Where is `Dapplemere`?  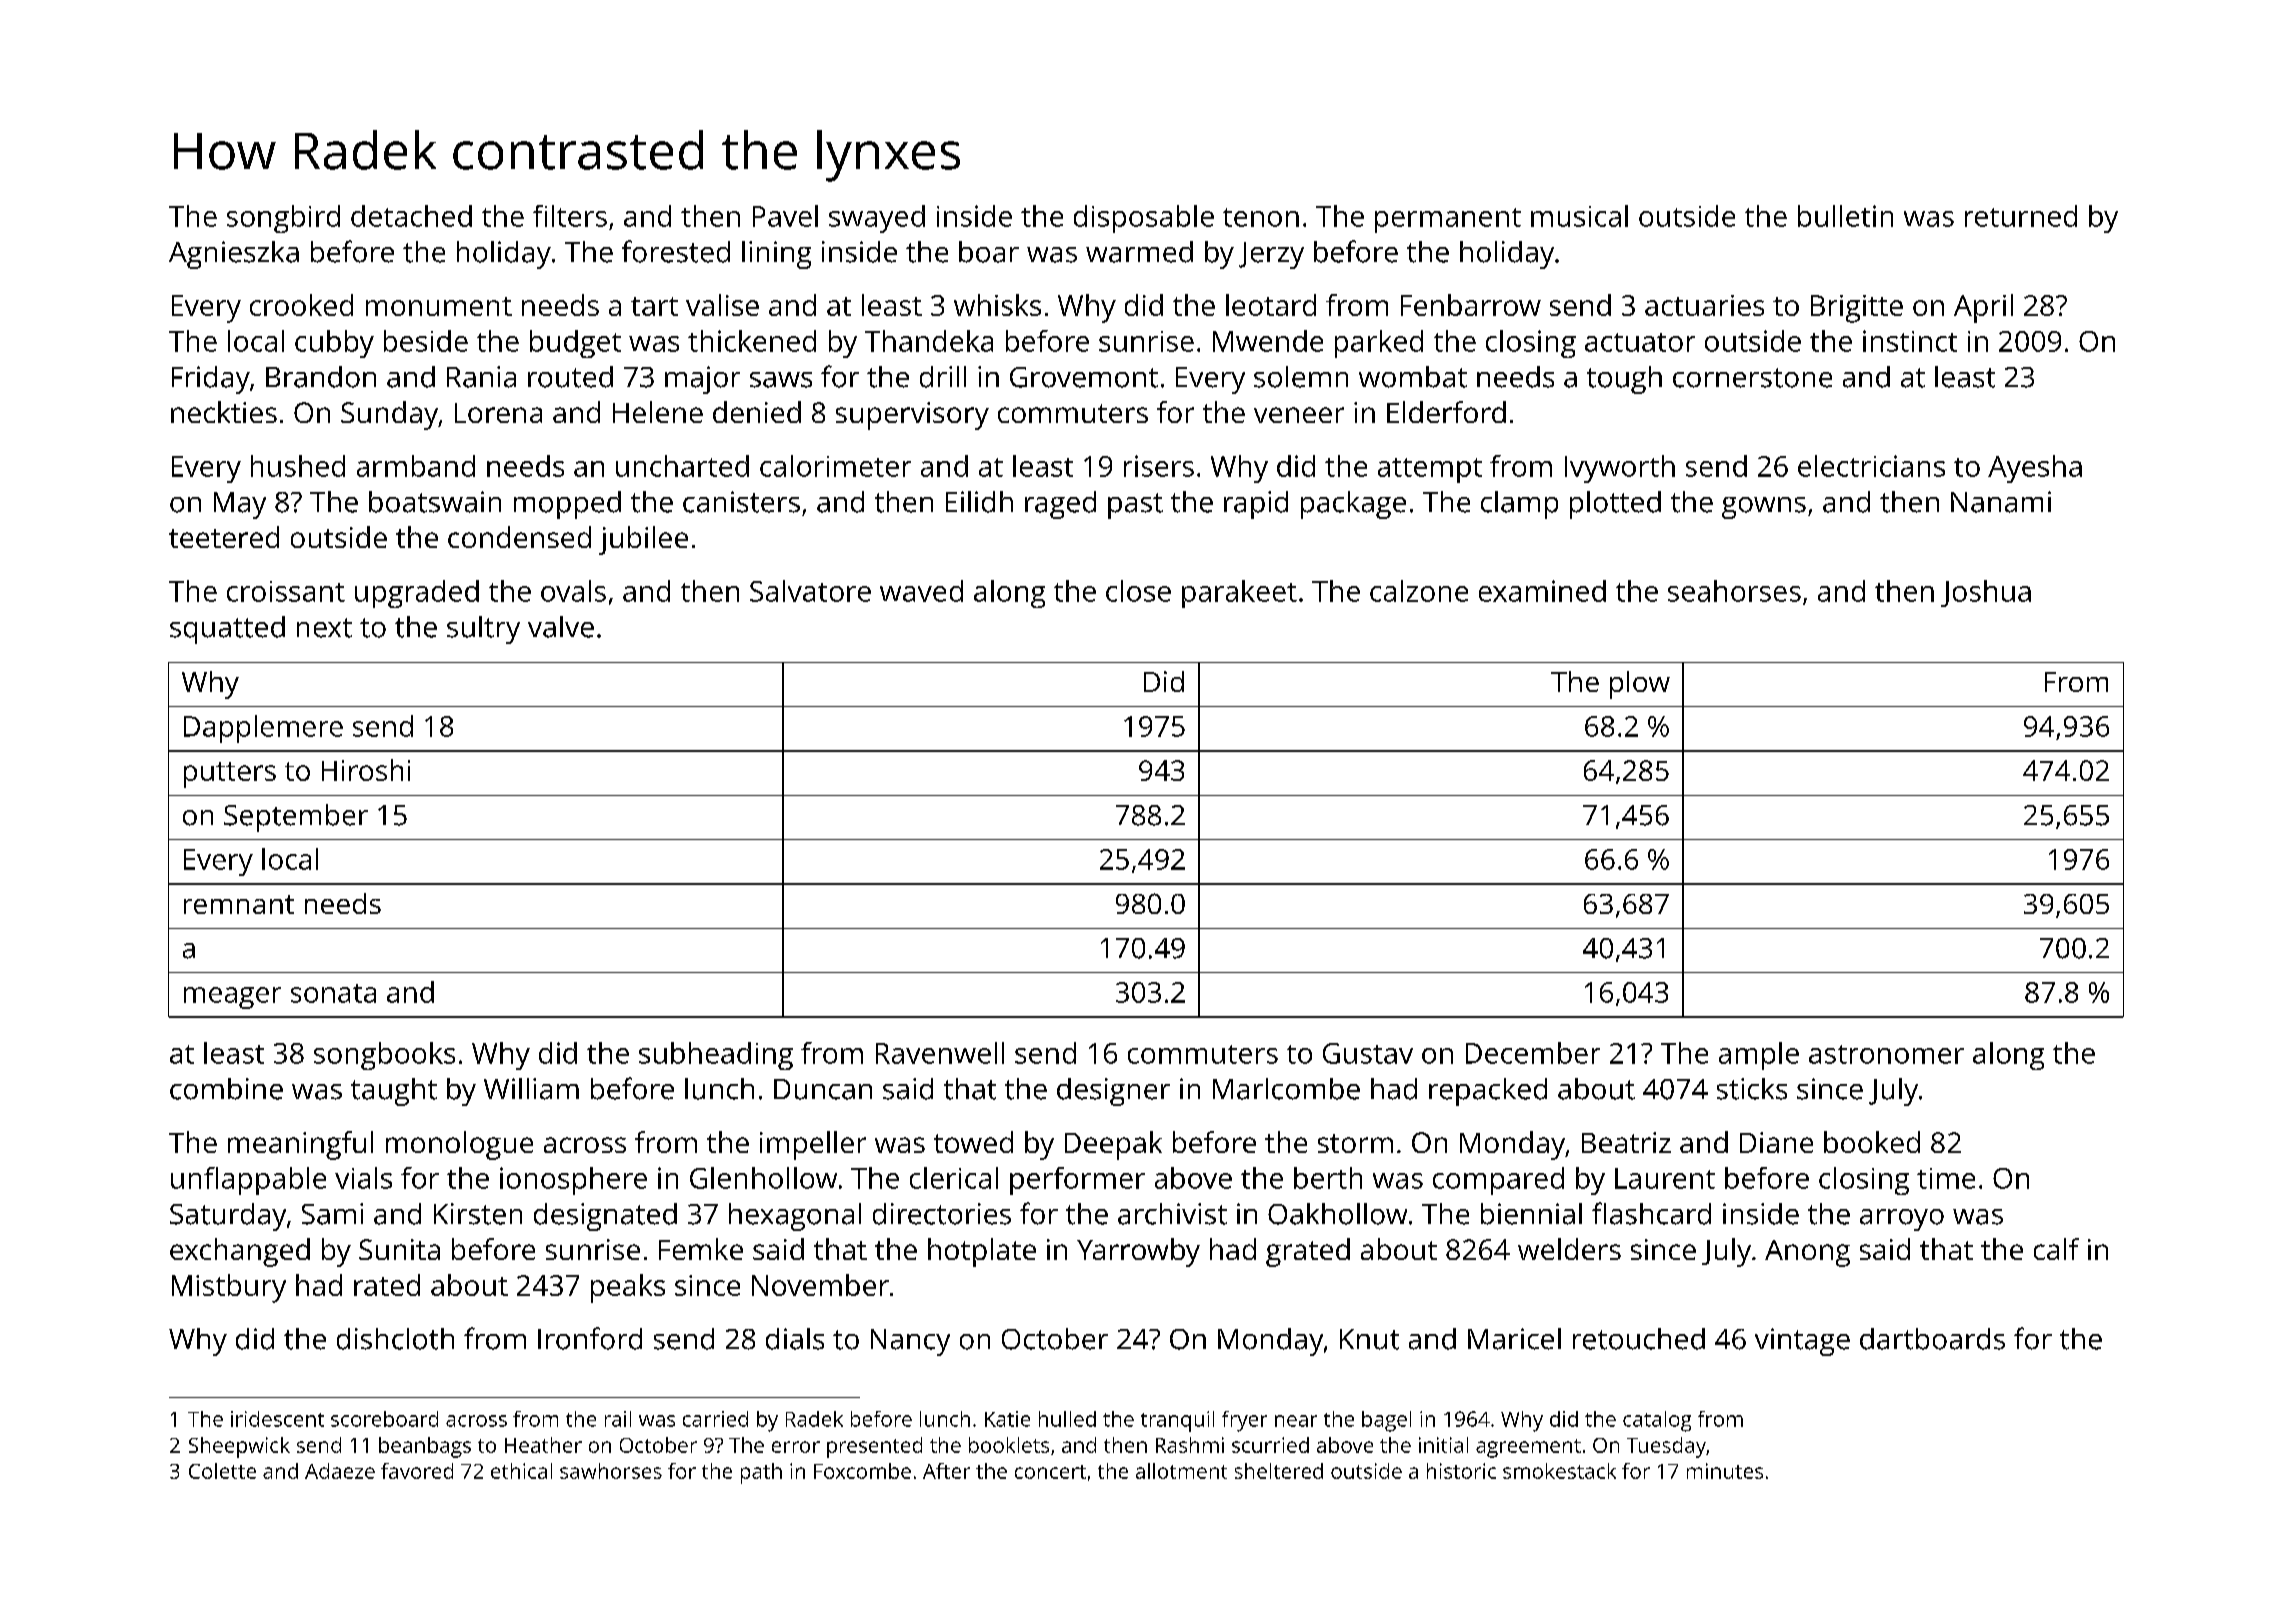 Dapplemere is located at coordinates (263, 729).
